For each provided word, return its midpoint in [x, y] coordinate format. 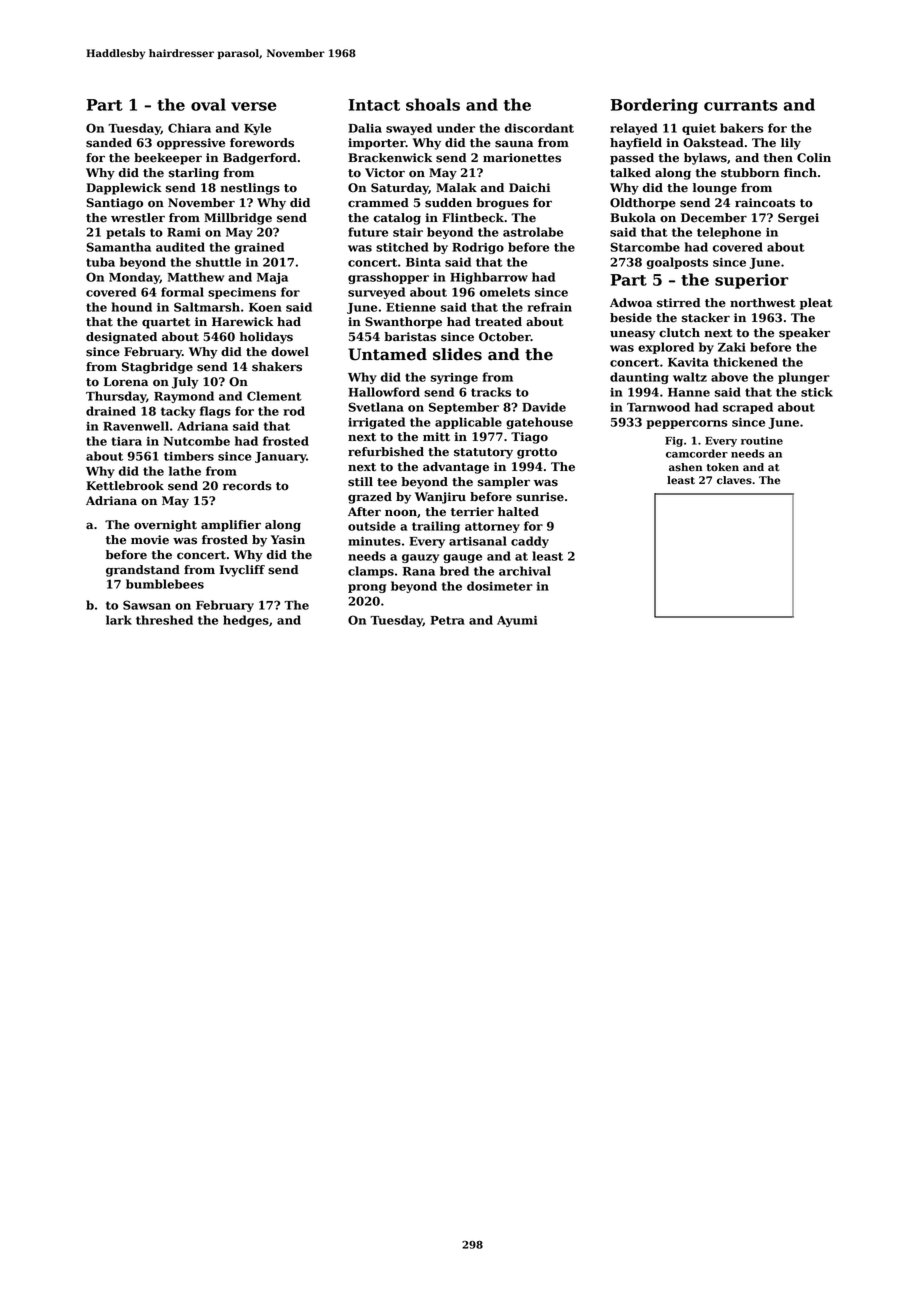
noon [401, 513]
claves [734, 480]
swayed [409, 129]
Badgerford [260, 159]
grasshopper [388, 278]
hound [132, 307]
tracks [491, 392]
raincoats [765, 203]
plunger [804, 378]
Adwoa [631, 303]
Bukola [633, 218]
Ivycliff [242, 571]
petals [125, 233]
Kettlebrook [125, 486]
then [778, 158]
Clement [274, 396]
